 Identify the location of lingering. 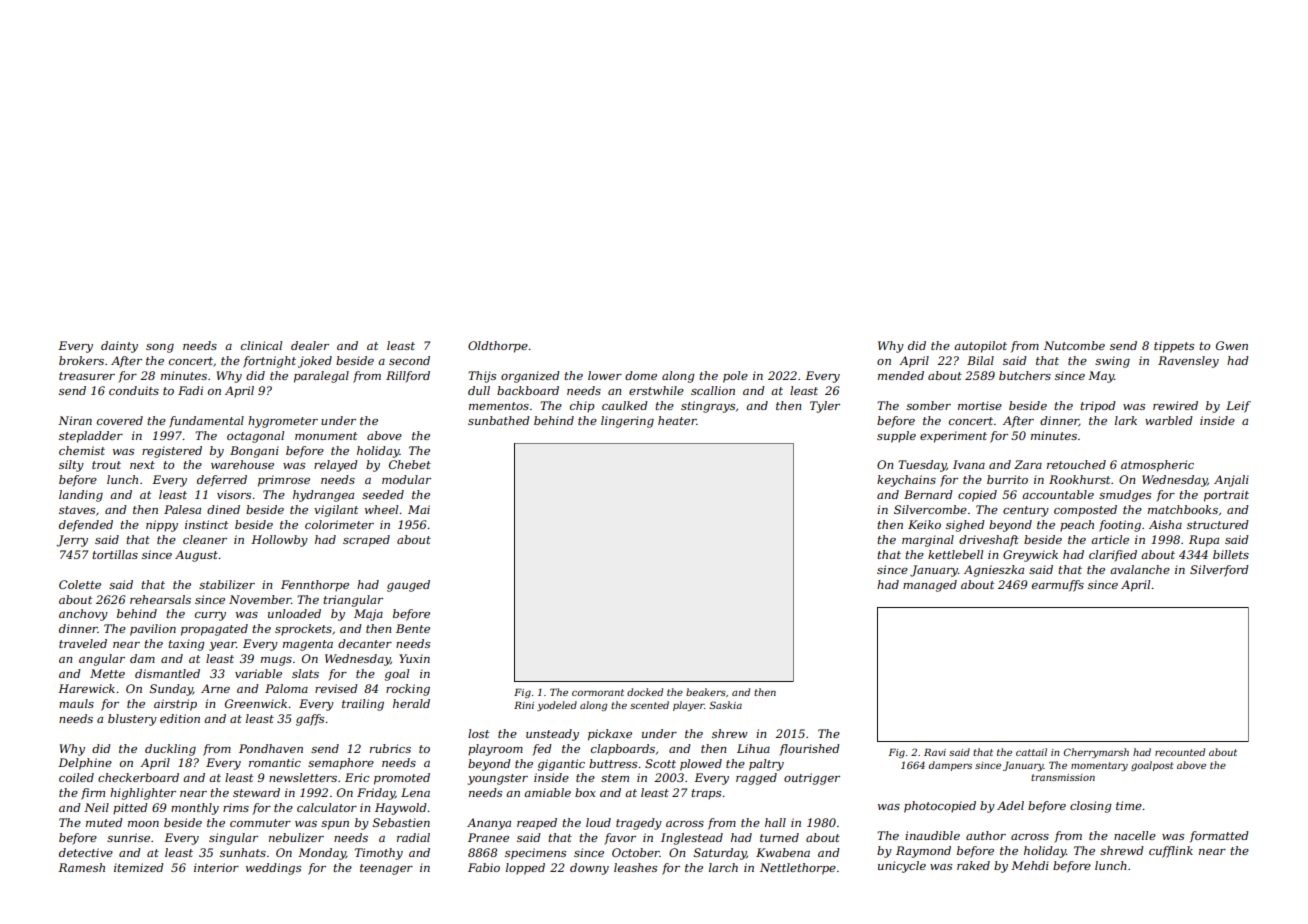
(627, 422).
